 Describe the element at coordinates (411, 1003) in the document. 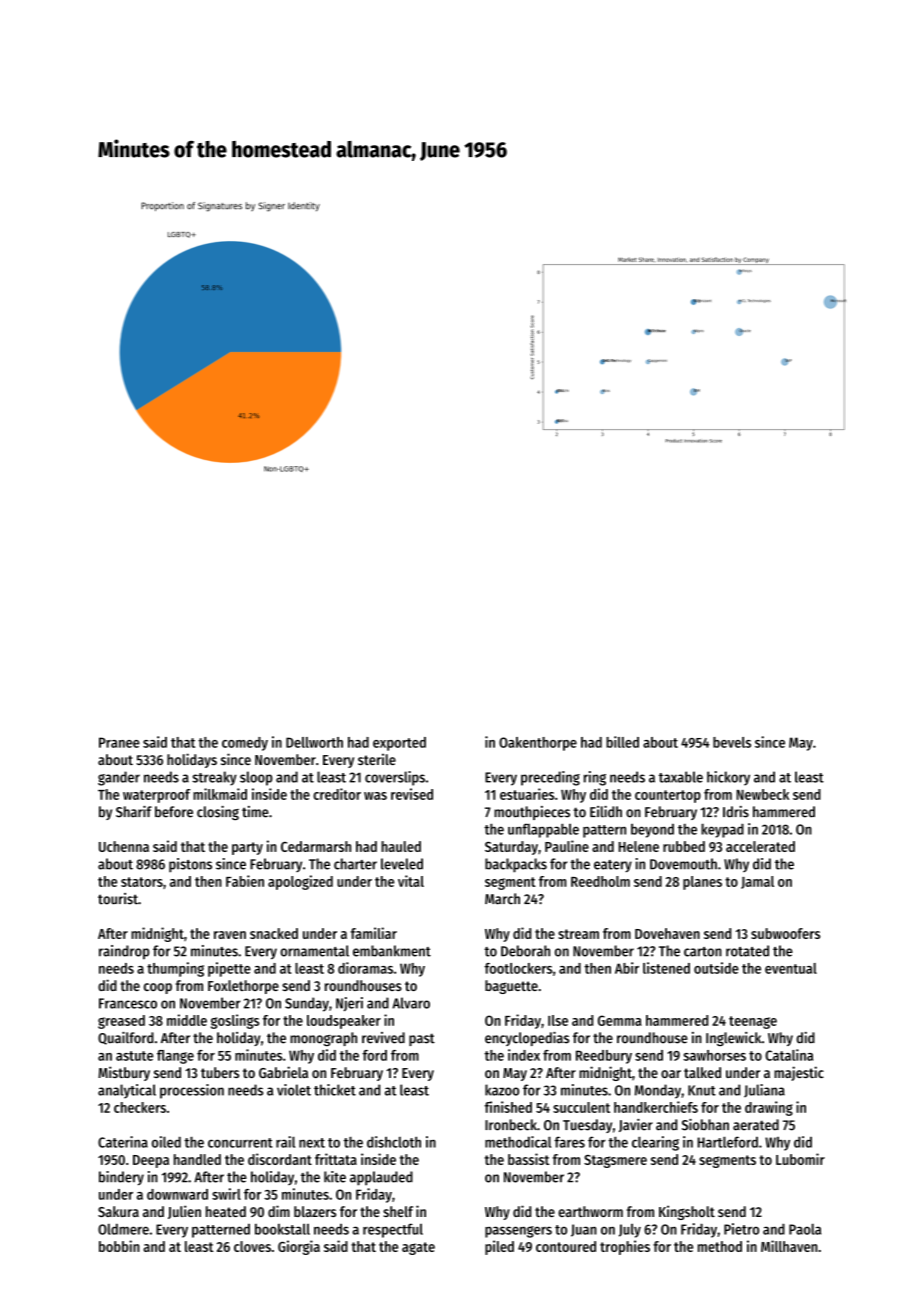

I see `Alvaro` at that location.
